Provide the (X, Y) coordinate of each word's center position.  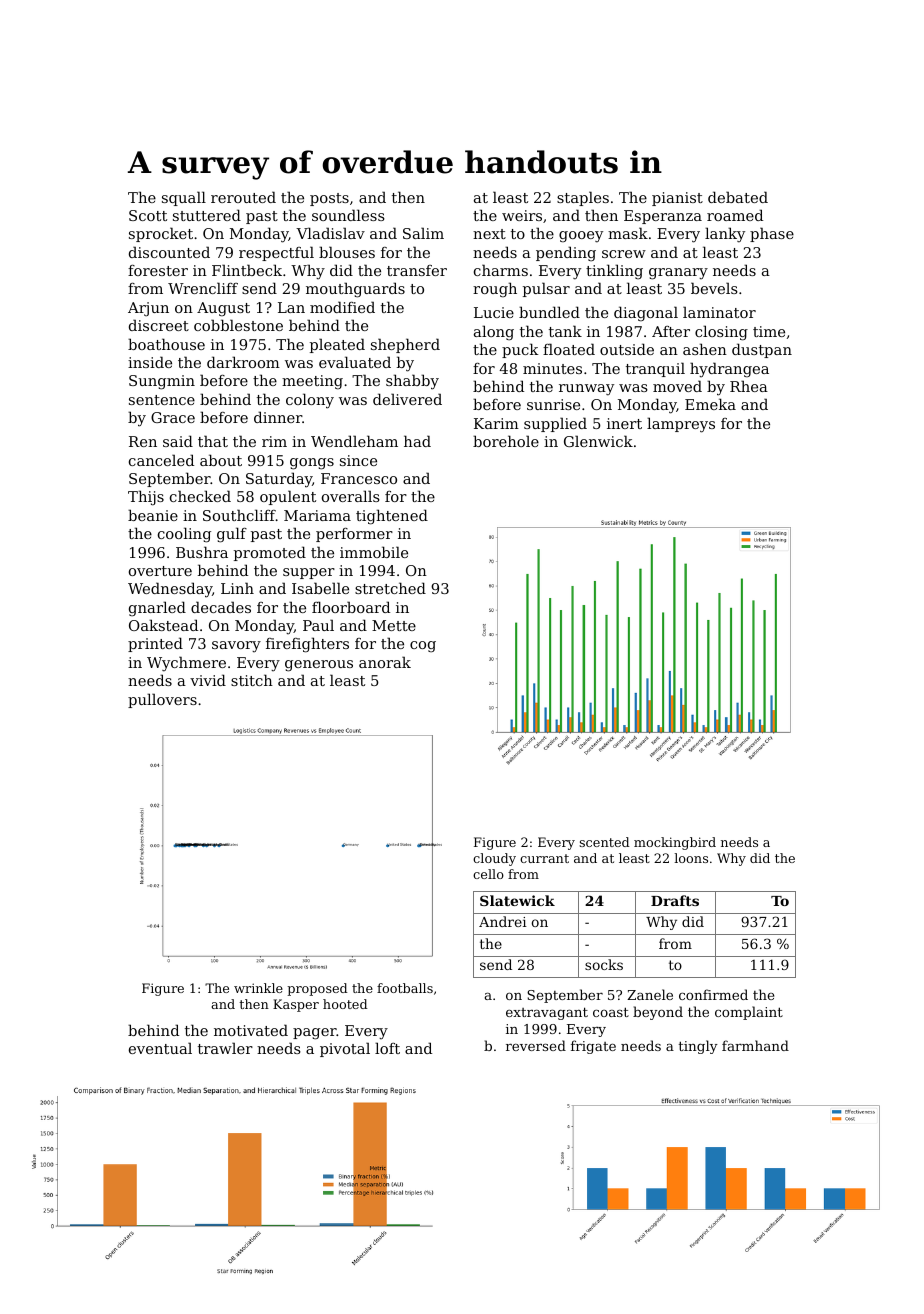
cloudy (494, 859)
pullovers (162, 700)
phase (772, 234)
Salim (423, 233)
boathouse (166, 344)
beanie (153, 515)
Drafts (675, 900)
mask (628, 233)
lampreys (681, 425)
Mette (394, 625)
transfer (417, 270)
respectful (276, 253)
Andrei (503, 921)
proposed (317, 989)
